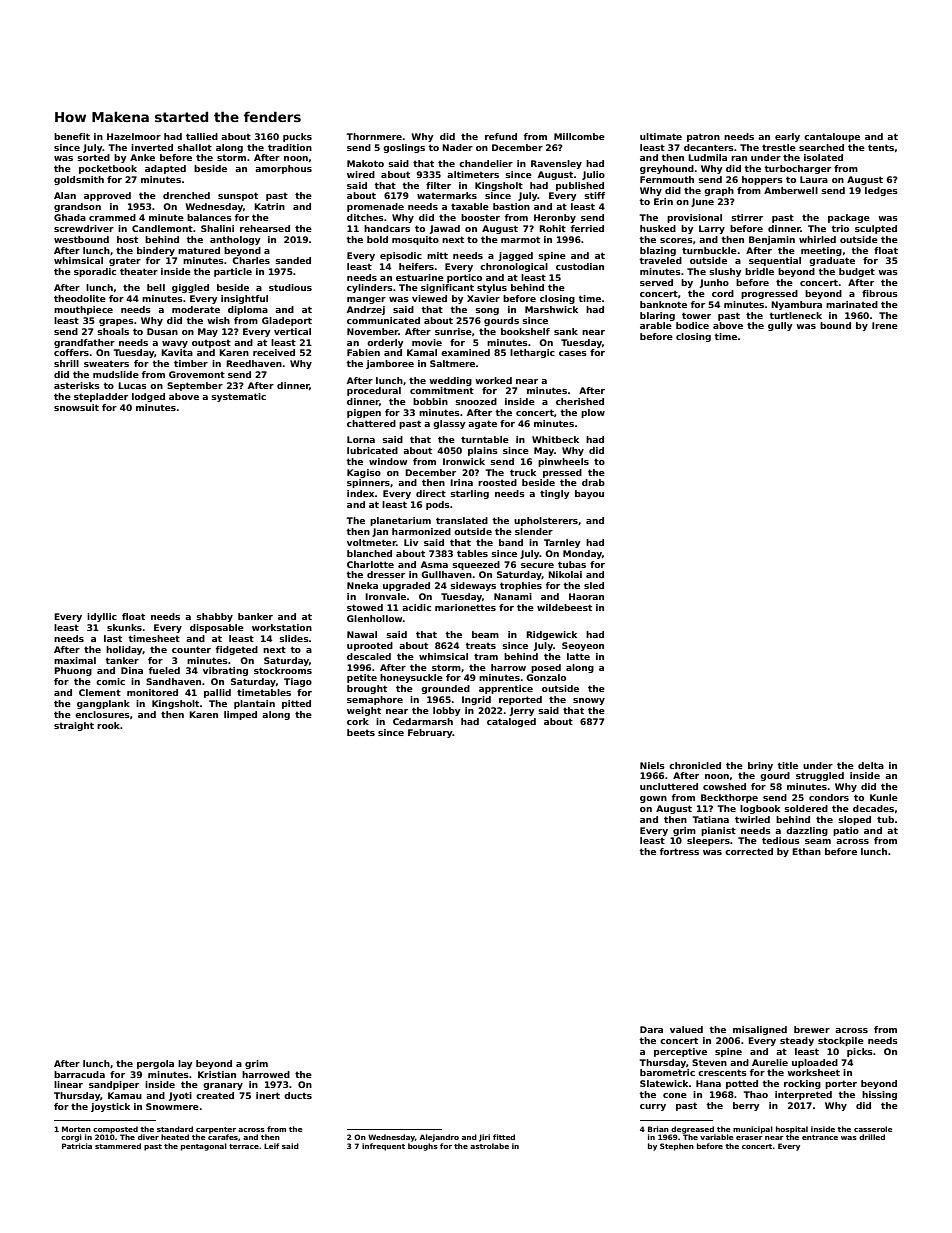 The image size is (952, 1233). I want to click on Haoran, so click(586, 596).
